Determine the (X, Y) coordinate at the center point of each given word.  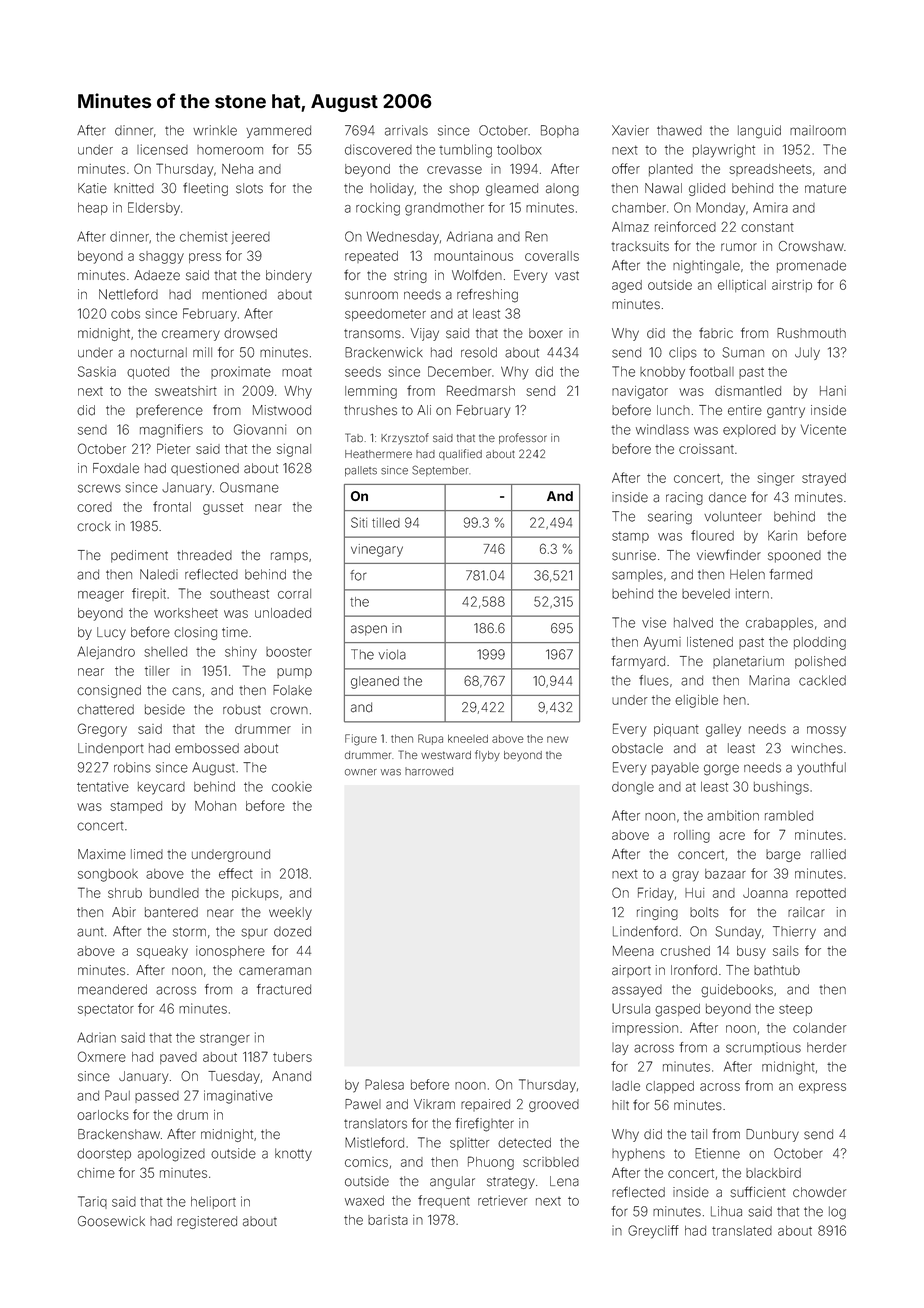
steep (795, 1010)
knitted (134, 188)
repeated (371, 257)
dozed (292, 931)
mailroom (818, 130)
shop (464, 189)
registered (207, 1222)
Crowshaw (811, 246)
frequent (444, 1201)
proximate (241, 372)
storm (189, 932)
